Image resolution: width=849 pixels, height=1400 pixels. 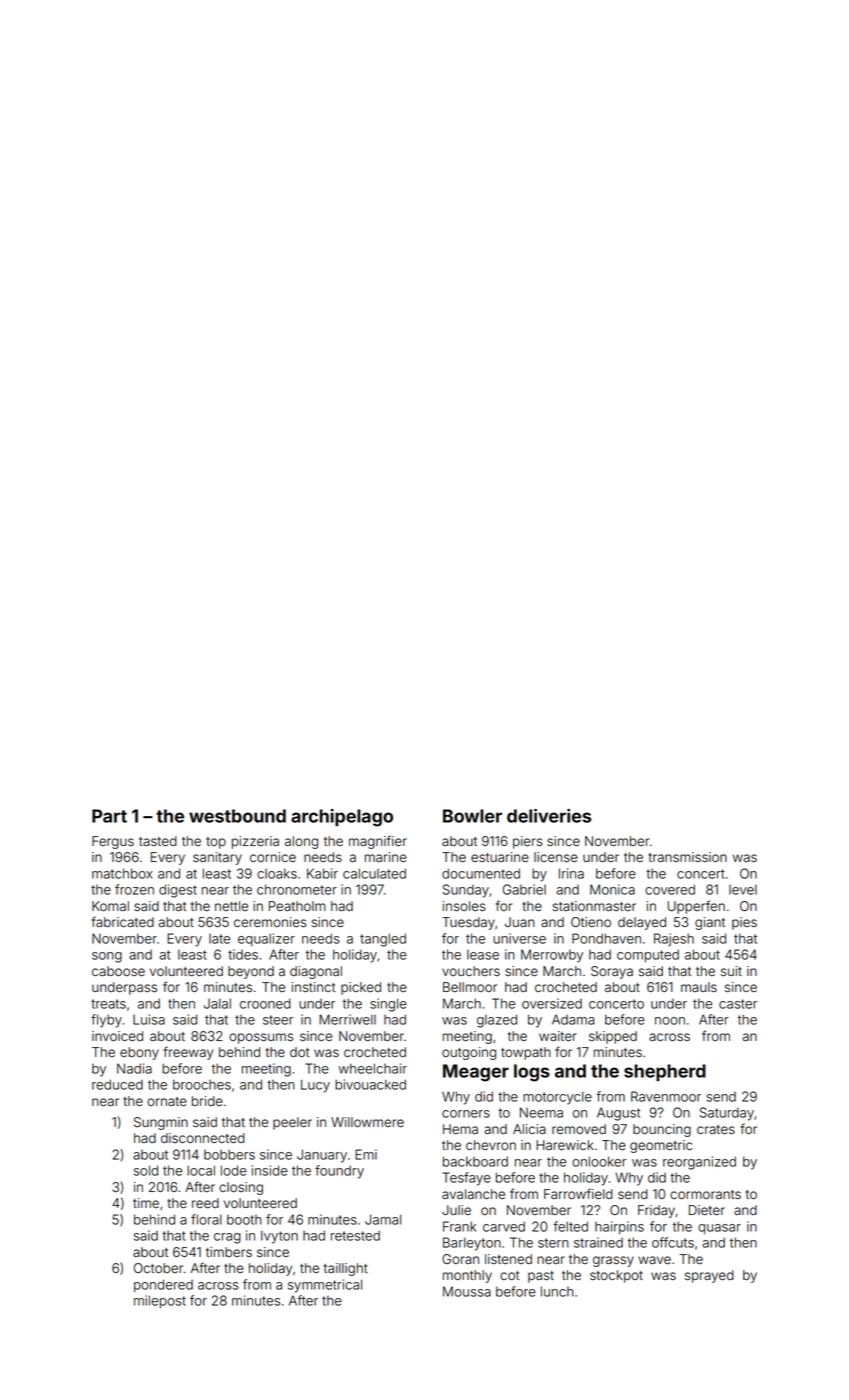 What do you see at coordinates (549, 816) in the screenshot?
I see `deliveries` at bounding box center [549, 816].
